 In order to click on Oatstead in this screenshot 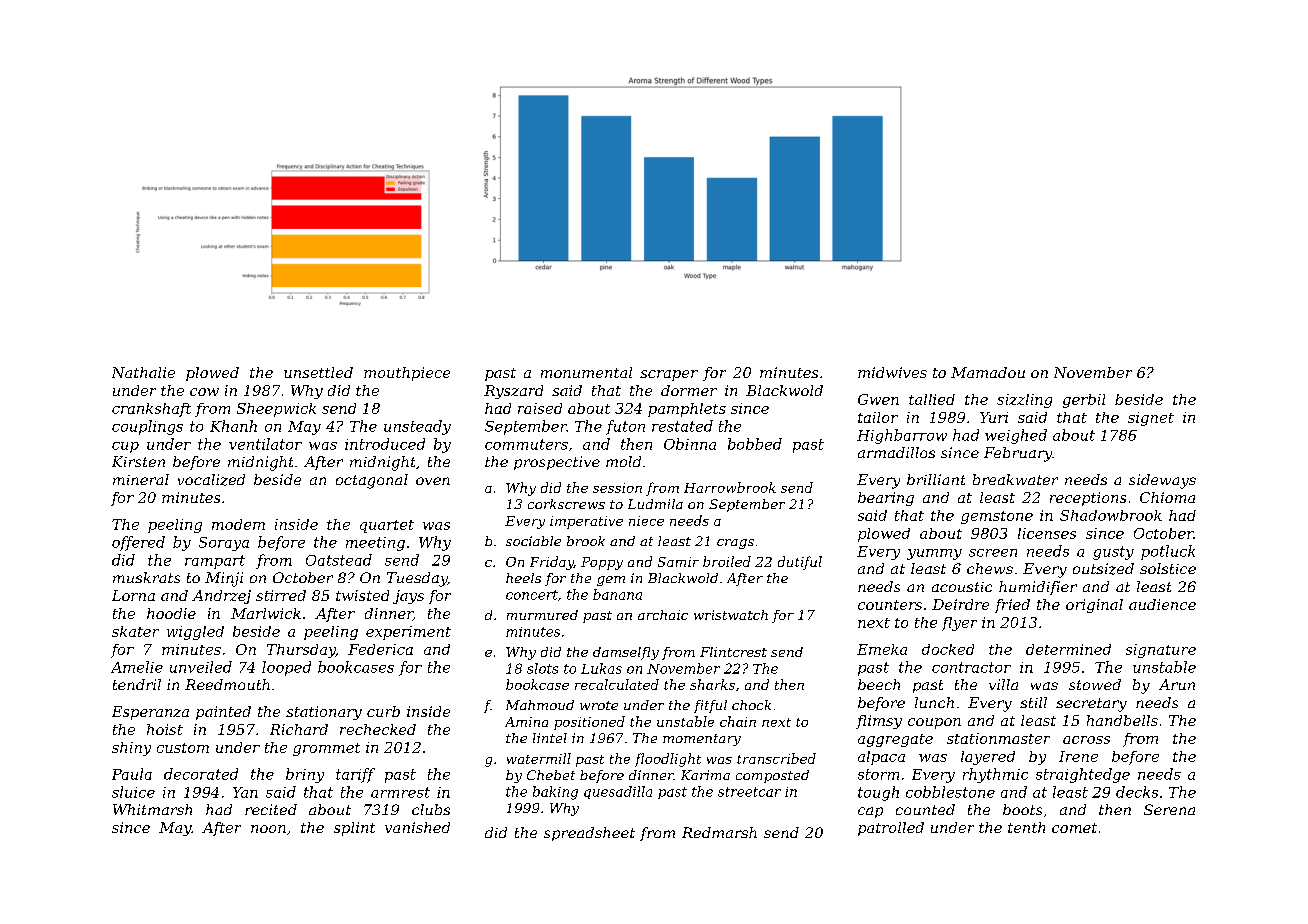, I will do `click(339, 560)`.
